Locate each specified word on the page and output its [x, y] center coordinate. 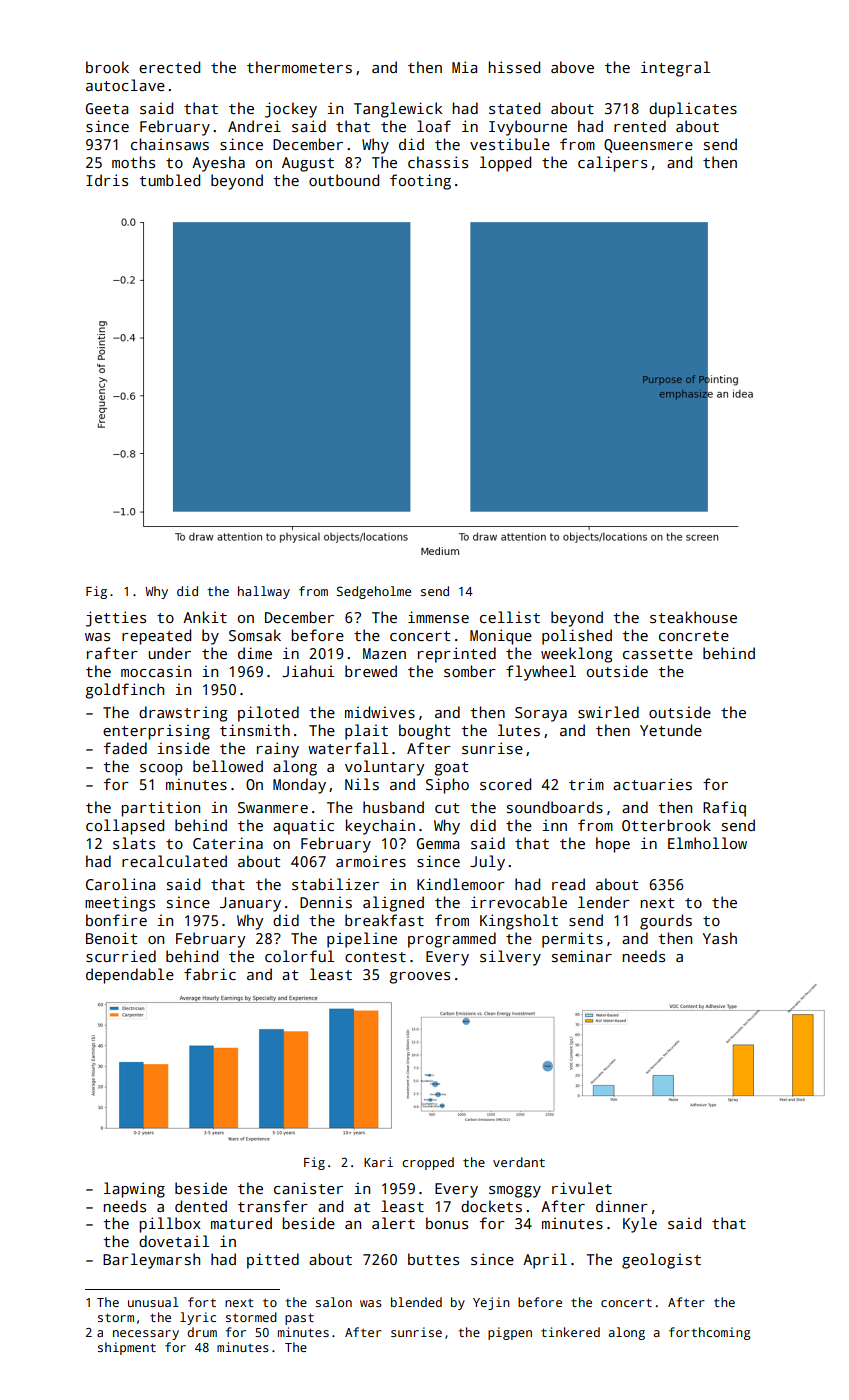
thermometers [299, 67]
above [572, 67]
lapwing [134, 1190]
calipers [612, 164]
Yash [720, 938]
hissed [514, 67]
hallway [264, 592]
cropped [428, 1163]
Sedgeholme [374, 592]
